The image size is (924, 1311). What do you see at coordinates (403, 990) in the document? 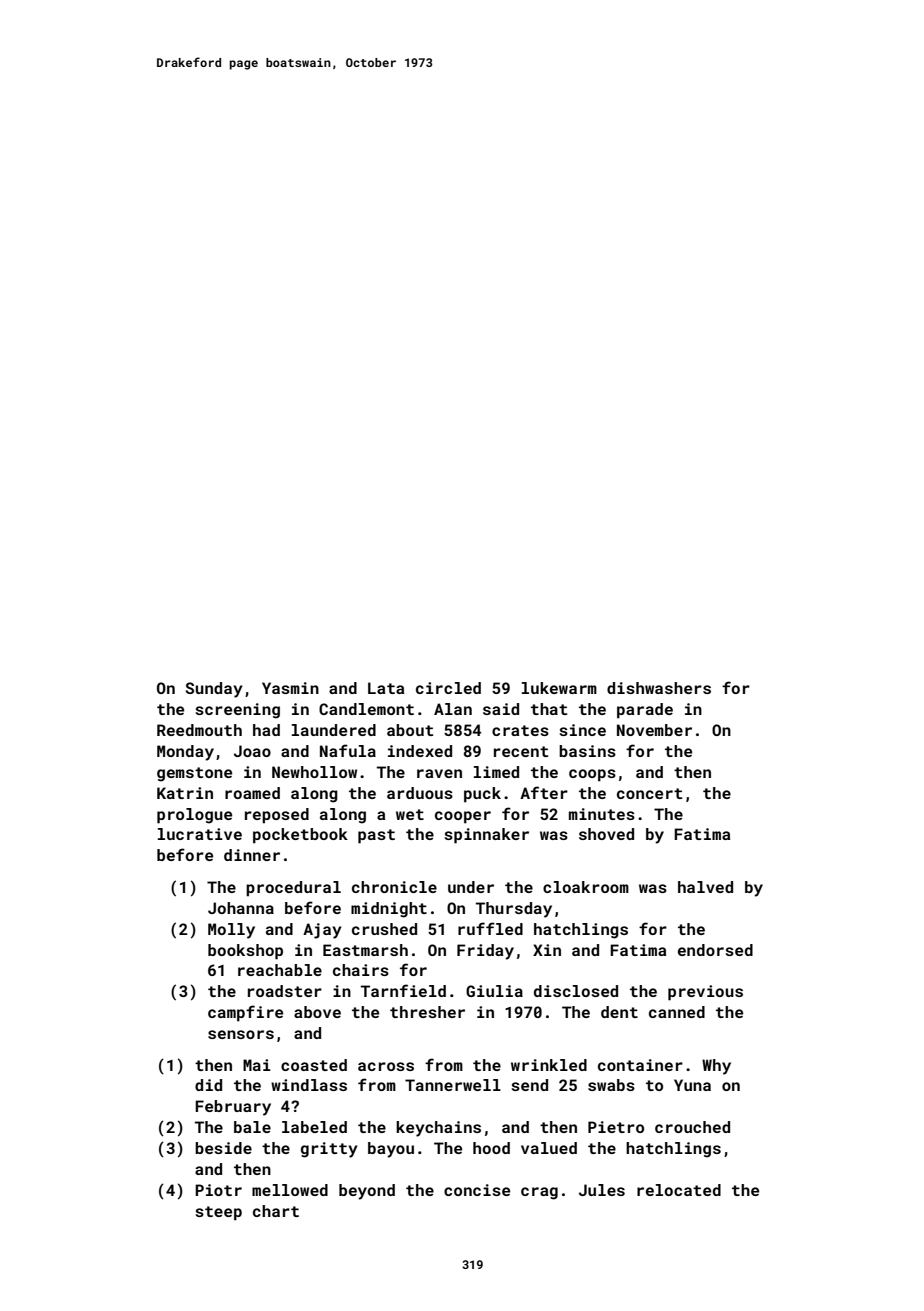
I see `Tarnfield` at bounding box center [403, 990].
